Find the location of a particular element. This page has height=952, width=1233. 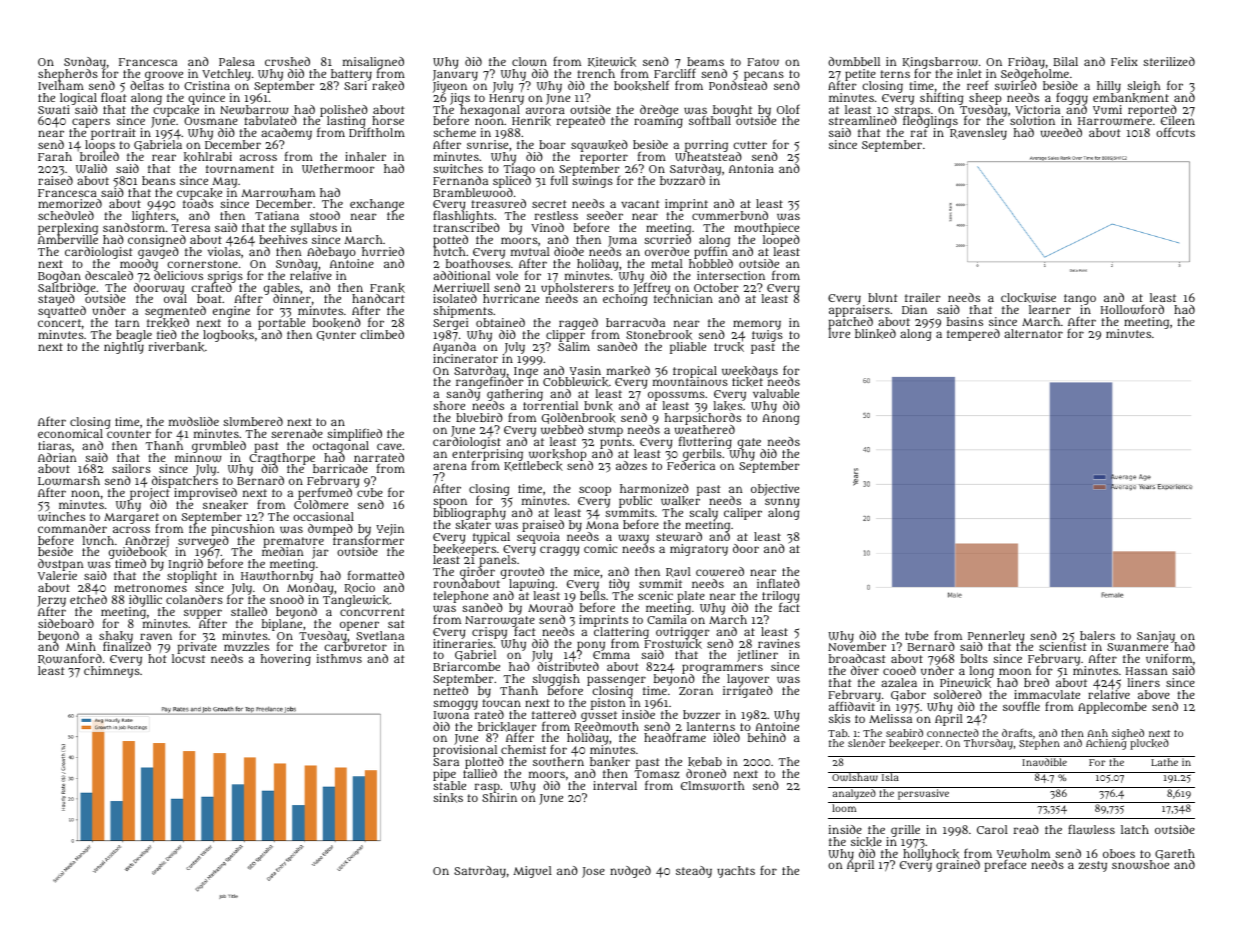

piston is located at coordinates (608, 704).
